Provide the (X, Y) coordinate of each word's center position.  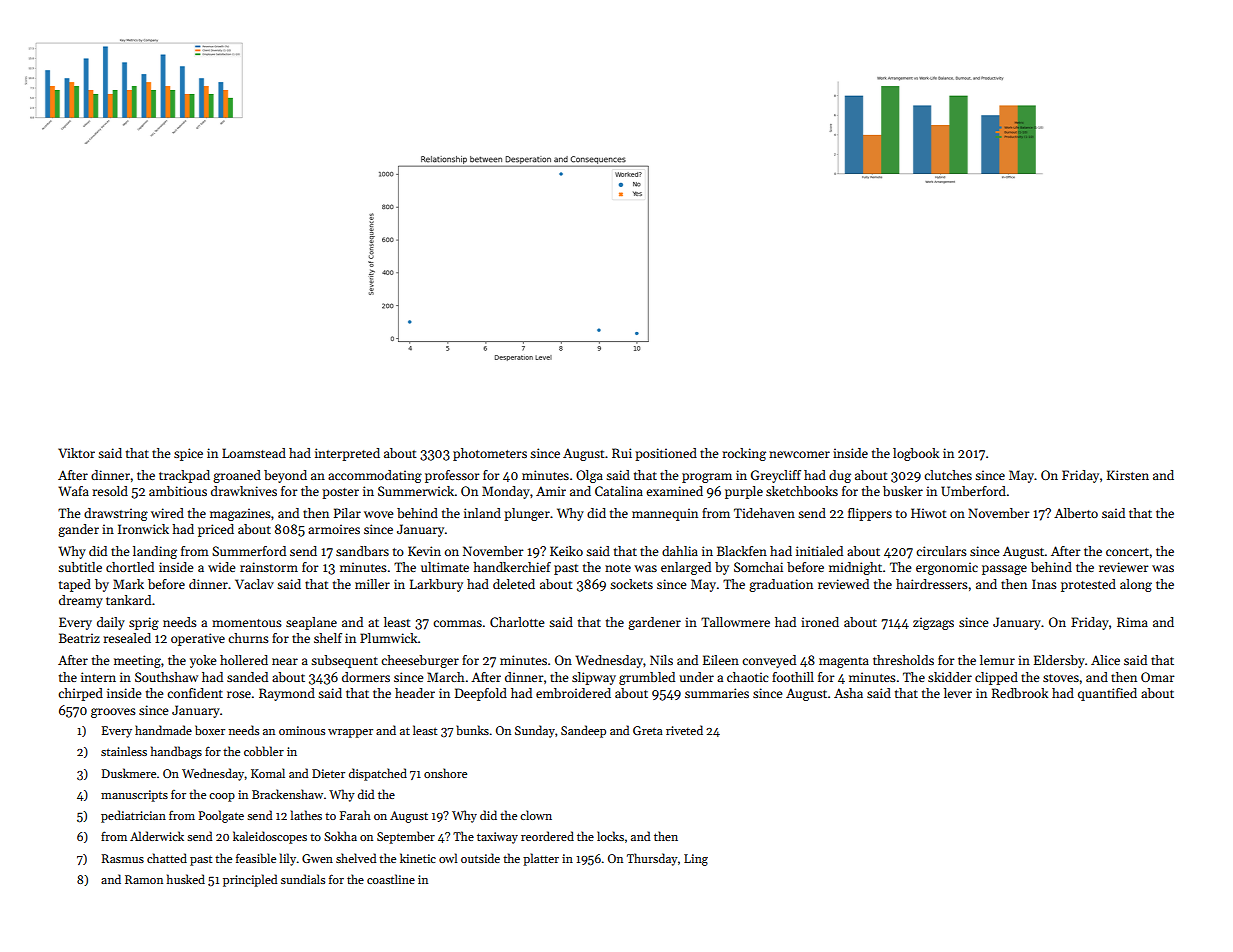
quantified (1107, 694)
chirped (80, 694)
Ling (696, 860)
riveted (684, 730)
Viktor (76, 453)
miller (372, 584)
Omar (1158, 677)
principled (250, 880)
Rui (622, 453)
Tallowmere (735, 622)
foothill (793, 677)
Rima (1132, 622)
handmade (163, 730)
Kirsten (1128, 475)
